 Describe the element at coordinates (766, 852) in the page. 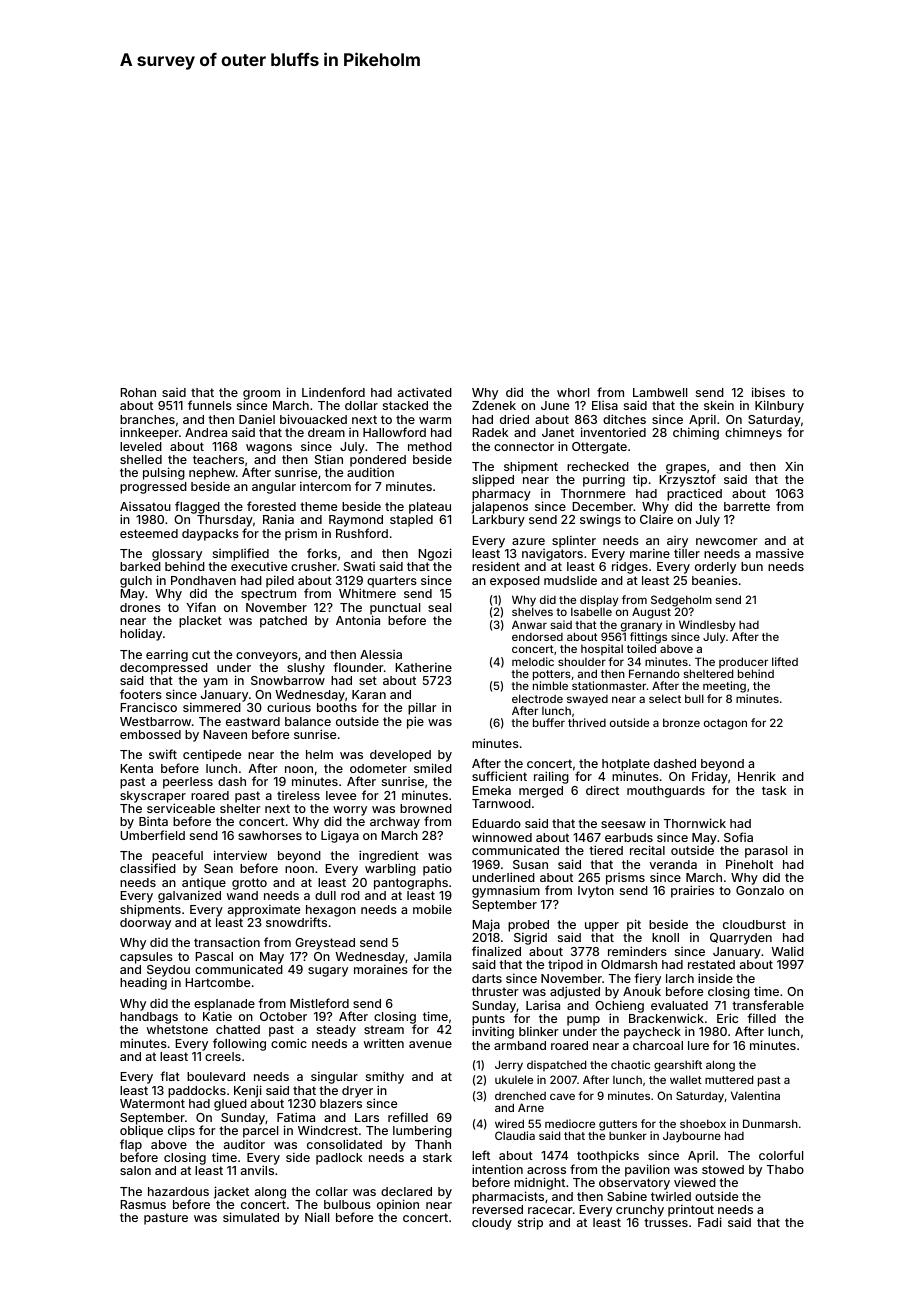

I see `parasol` at that location.
